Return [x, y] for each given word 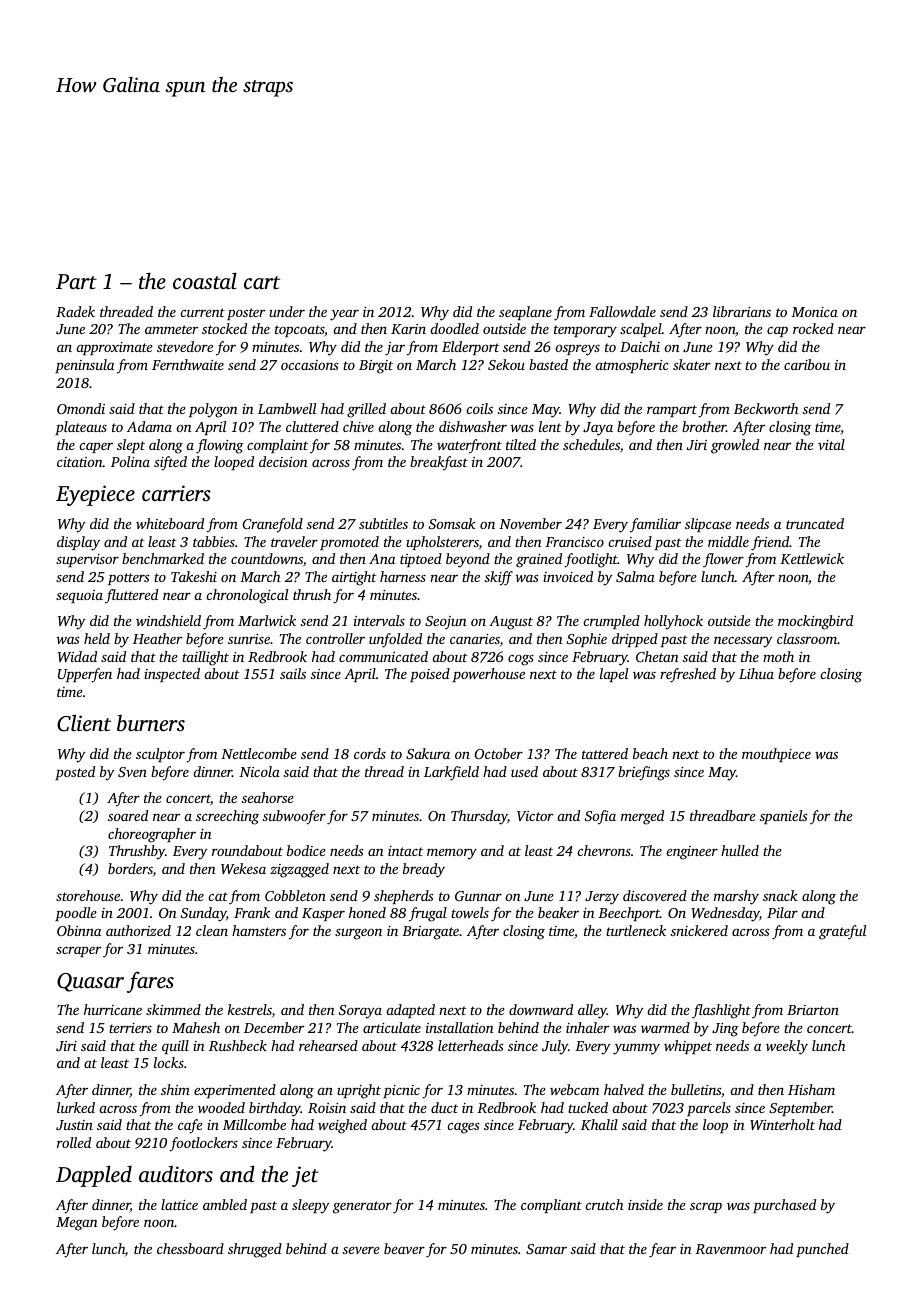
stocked [224, 328]
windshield [168, 620]
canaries [475, 639]
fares [150, 982]
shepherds [404, 897]
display [78, 543]
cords [370, 753]
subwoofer [294, 817]
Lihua [756, 673]
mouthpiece [776, 755]
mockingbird [815, 622]
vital [831, 444]
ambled [225, 1204]
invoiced [568, 576]
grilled [366, 410]
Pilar [782, 912]
